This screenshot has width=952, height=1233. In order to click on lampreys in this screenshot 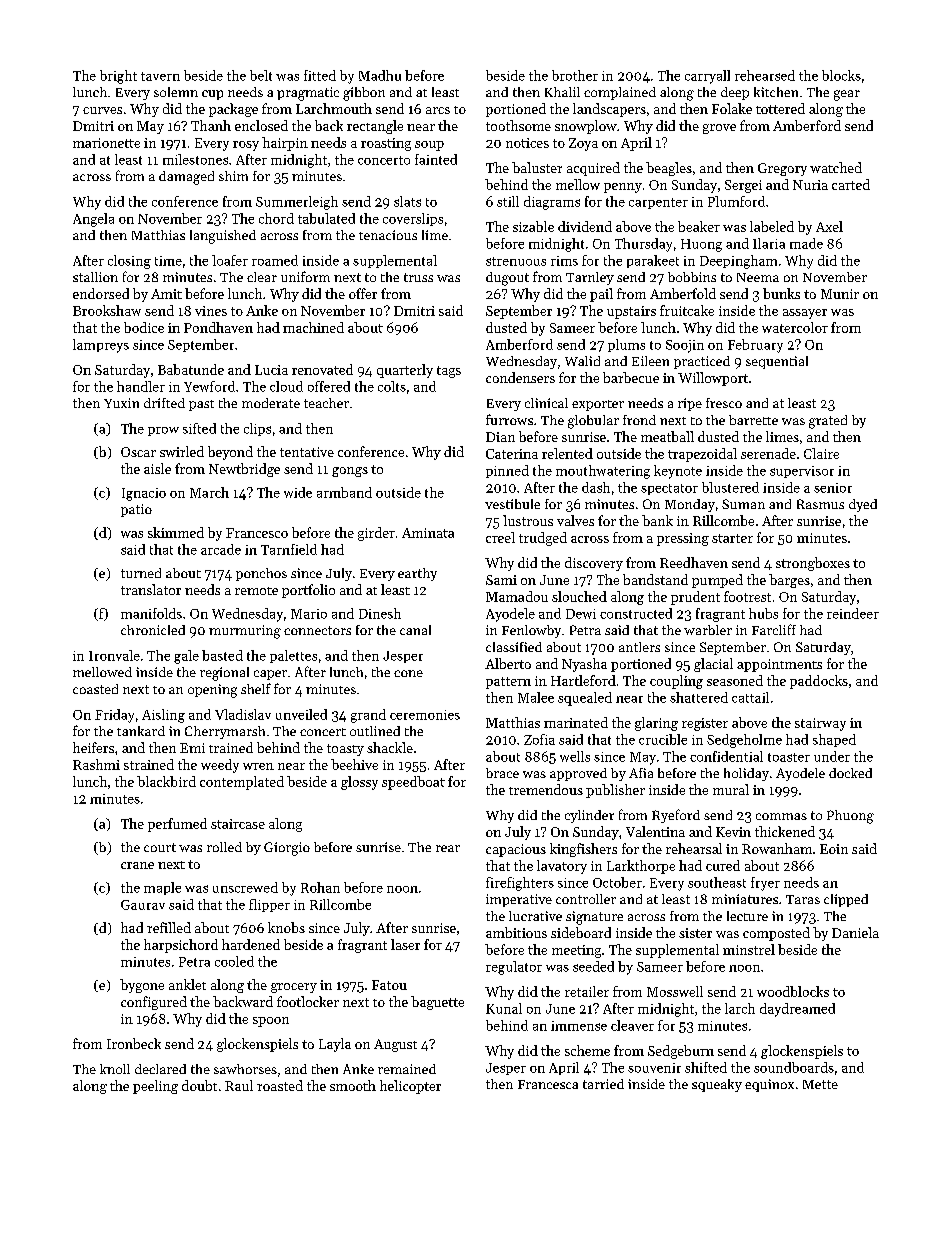, I will do `click(101, 346)`.
